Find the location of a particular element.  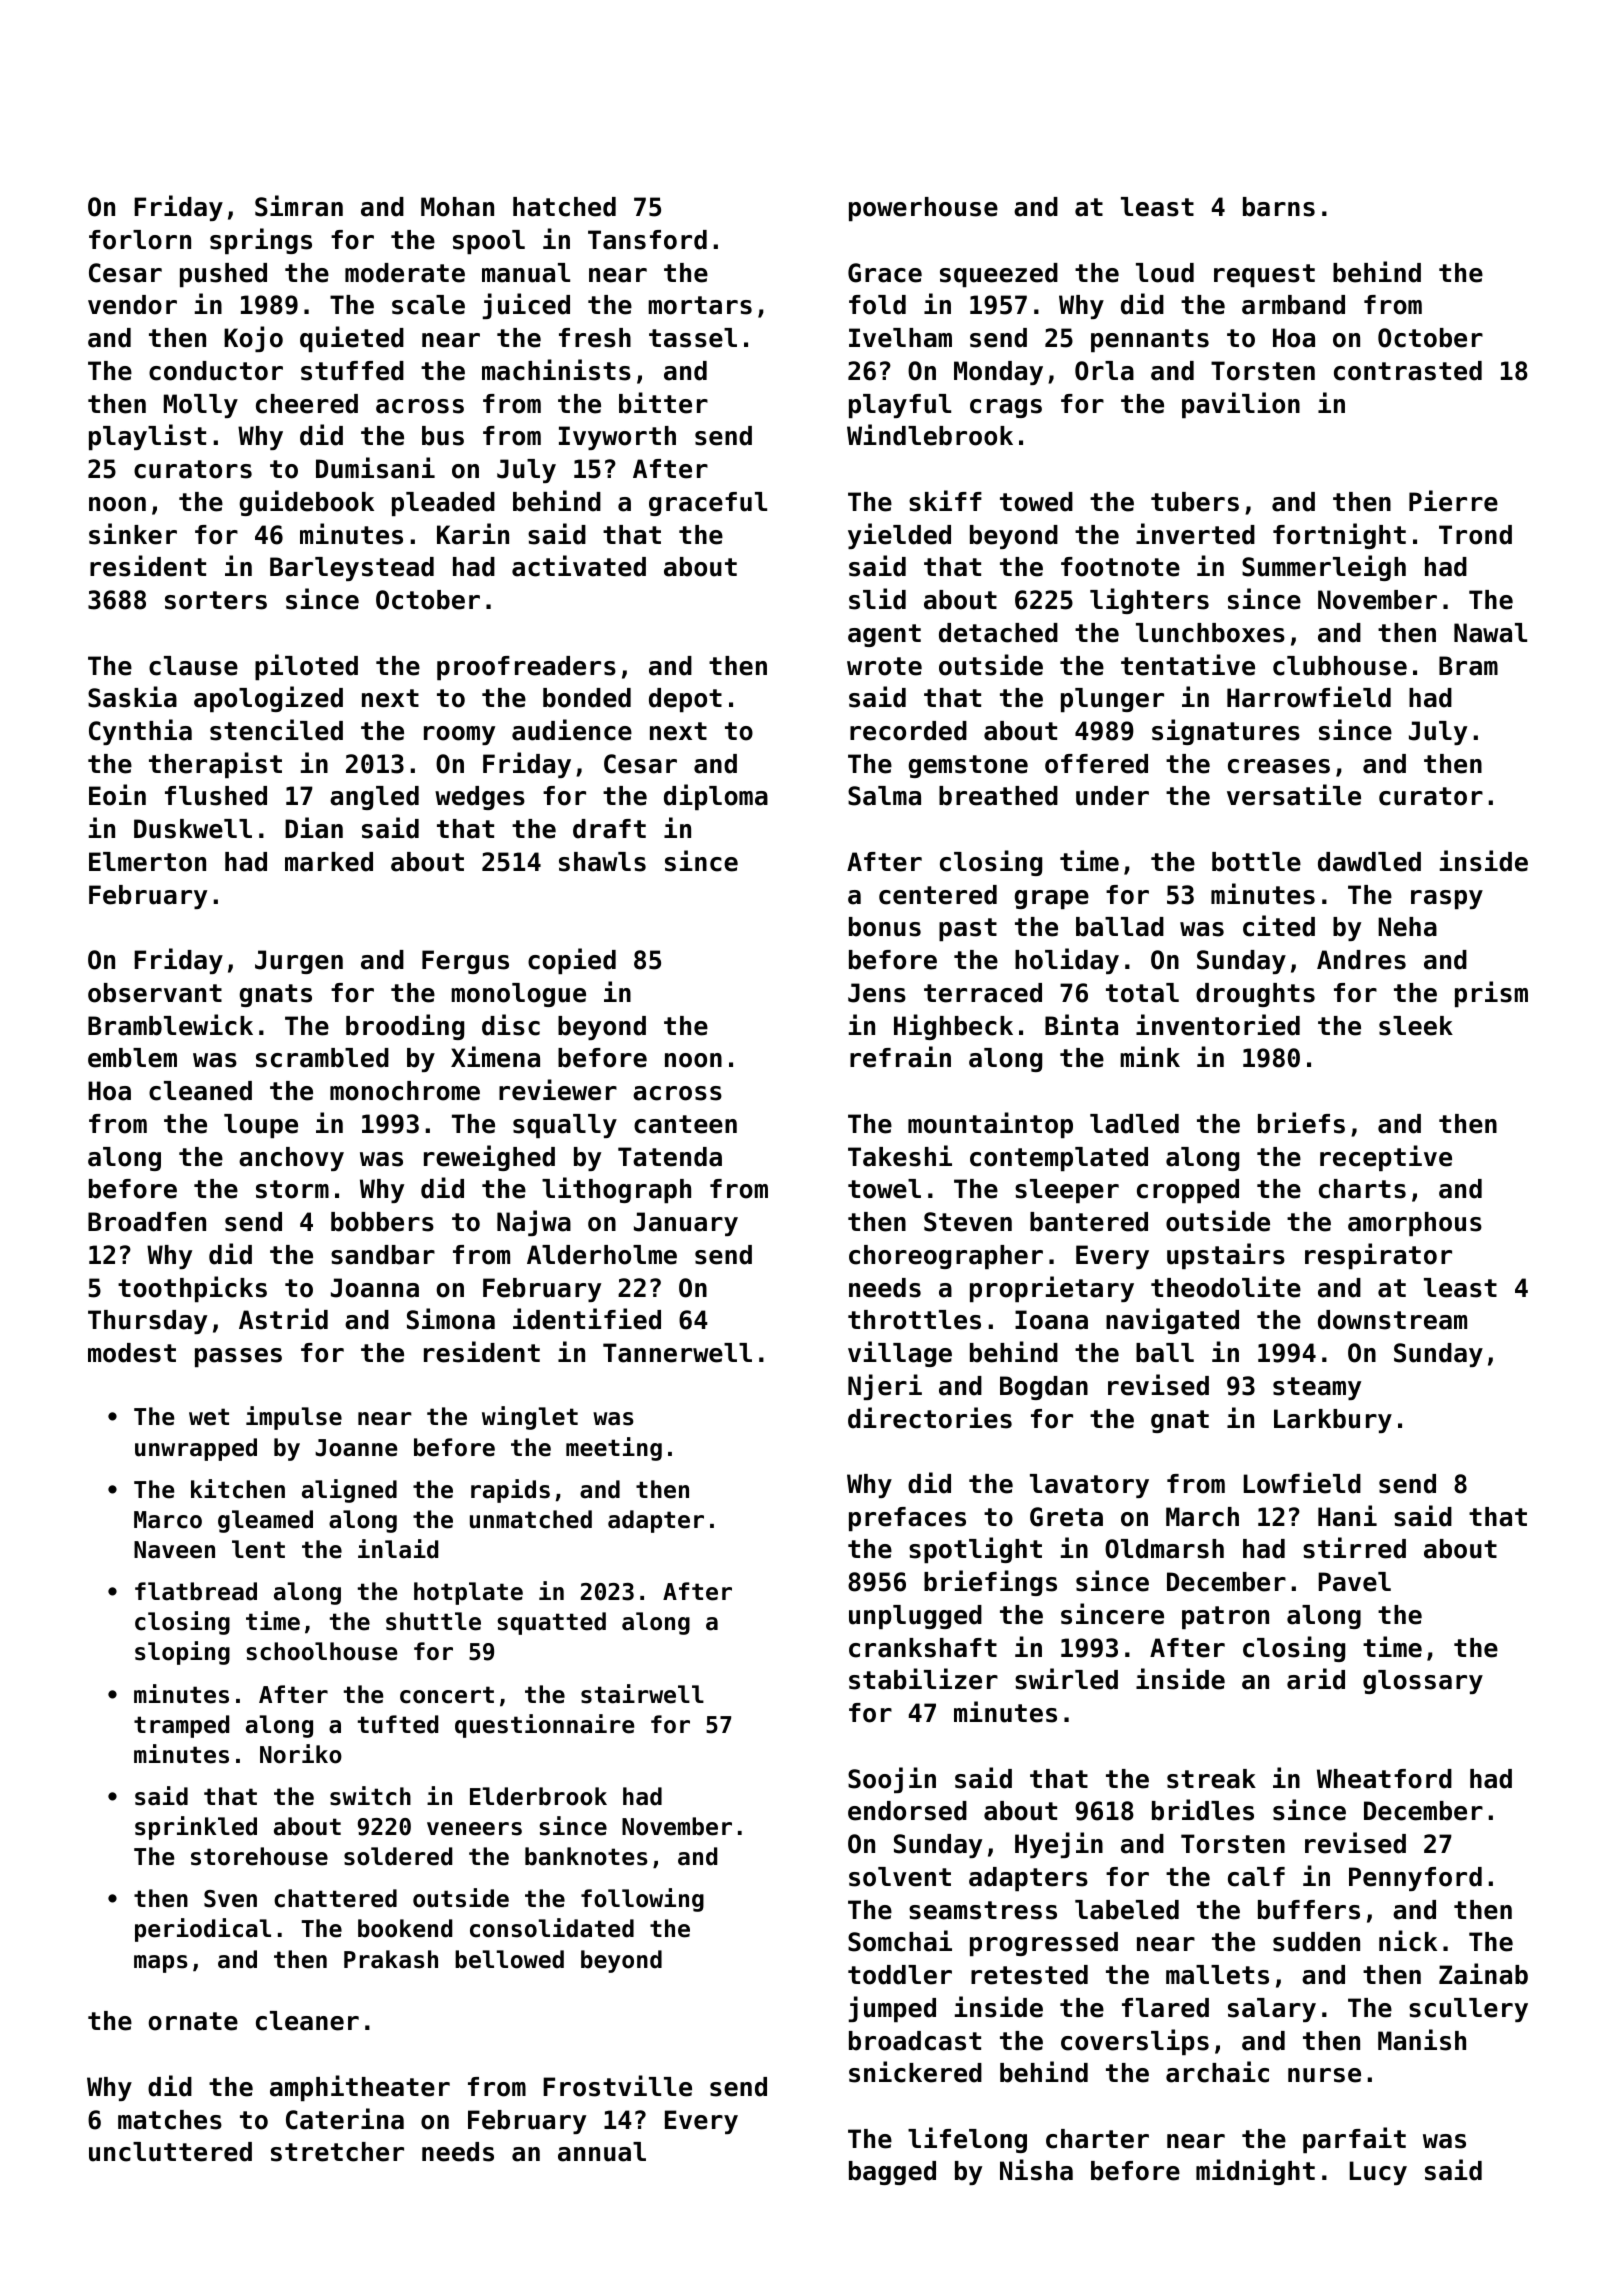

Naveen is located at coordinates (174, 1550).
